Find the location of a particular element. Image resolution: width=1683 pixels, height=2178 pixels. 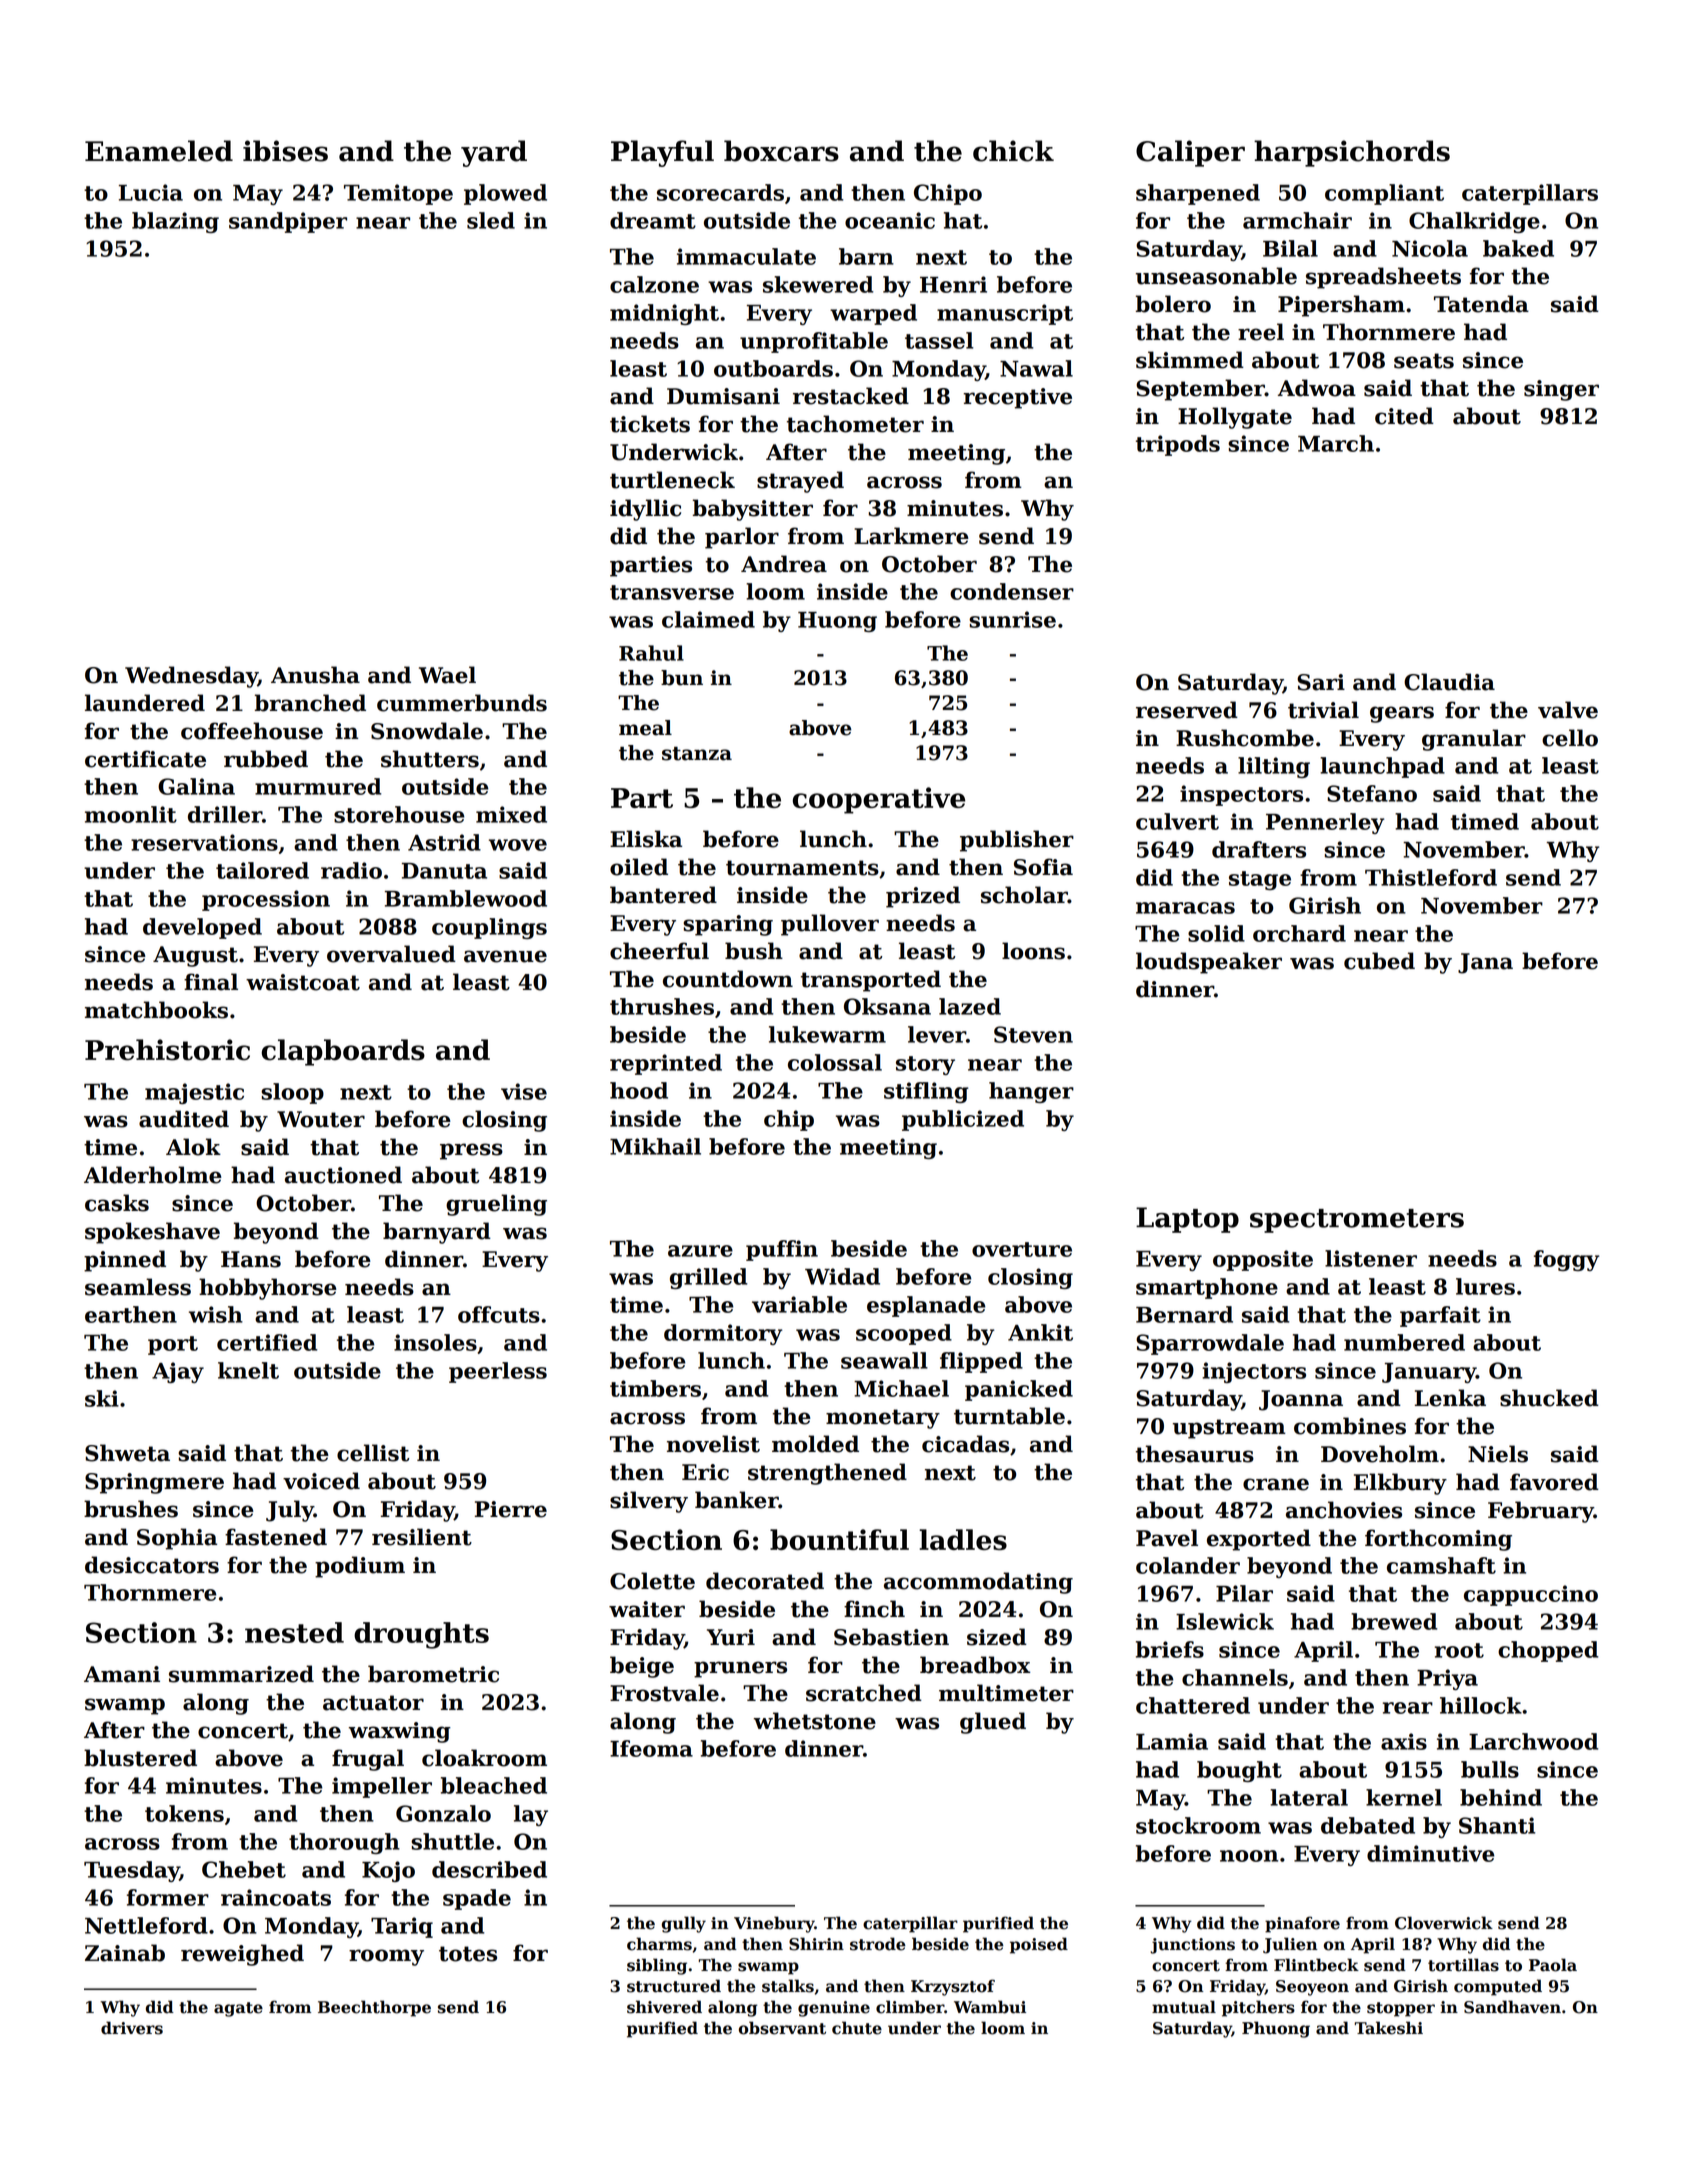

armchair is located at coordinates (1297, 220).
